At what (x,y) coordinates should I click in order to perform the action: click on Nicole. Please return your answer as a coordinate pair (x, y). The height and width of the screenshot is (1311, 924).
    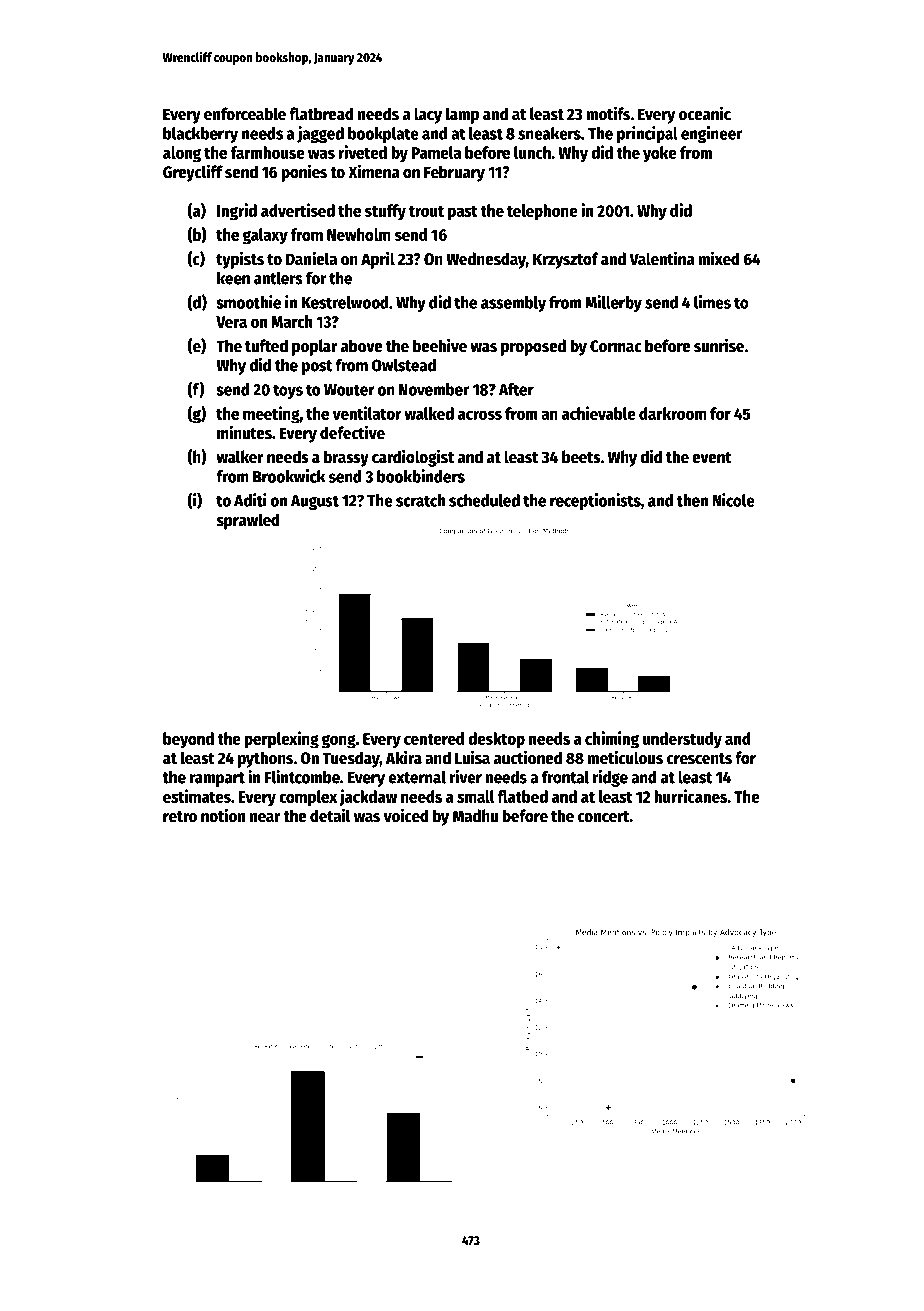
    Looking at the image, I should click on (733, 500).
